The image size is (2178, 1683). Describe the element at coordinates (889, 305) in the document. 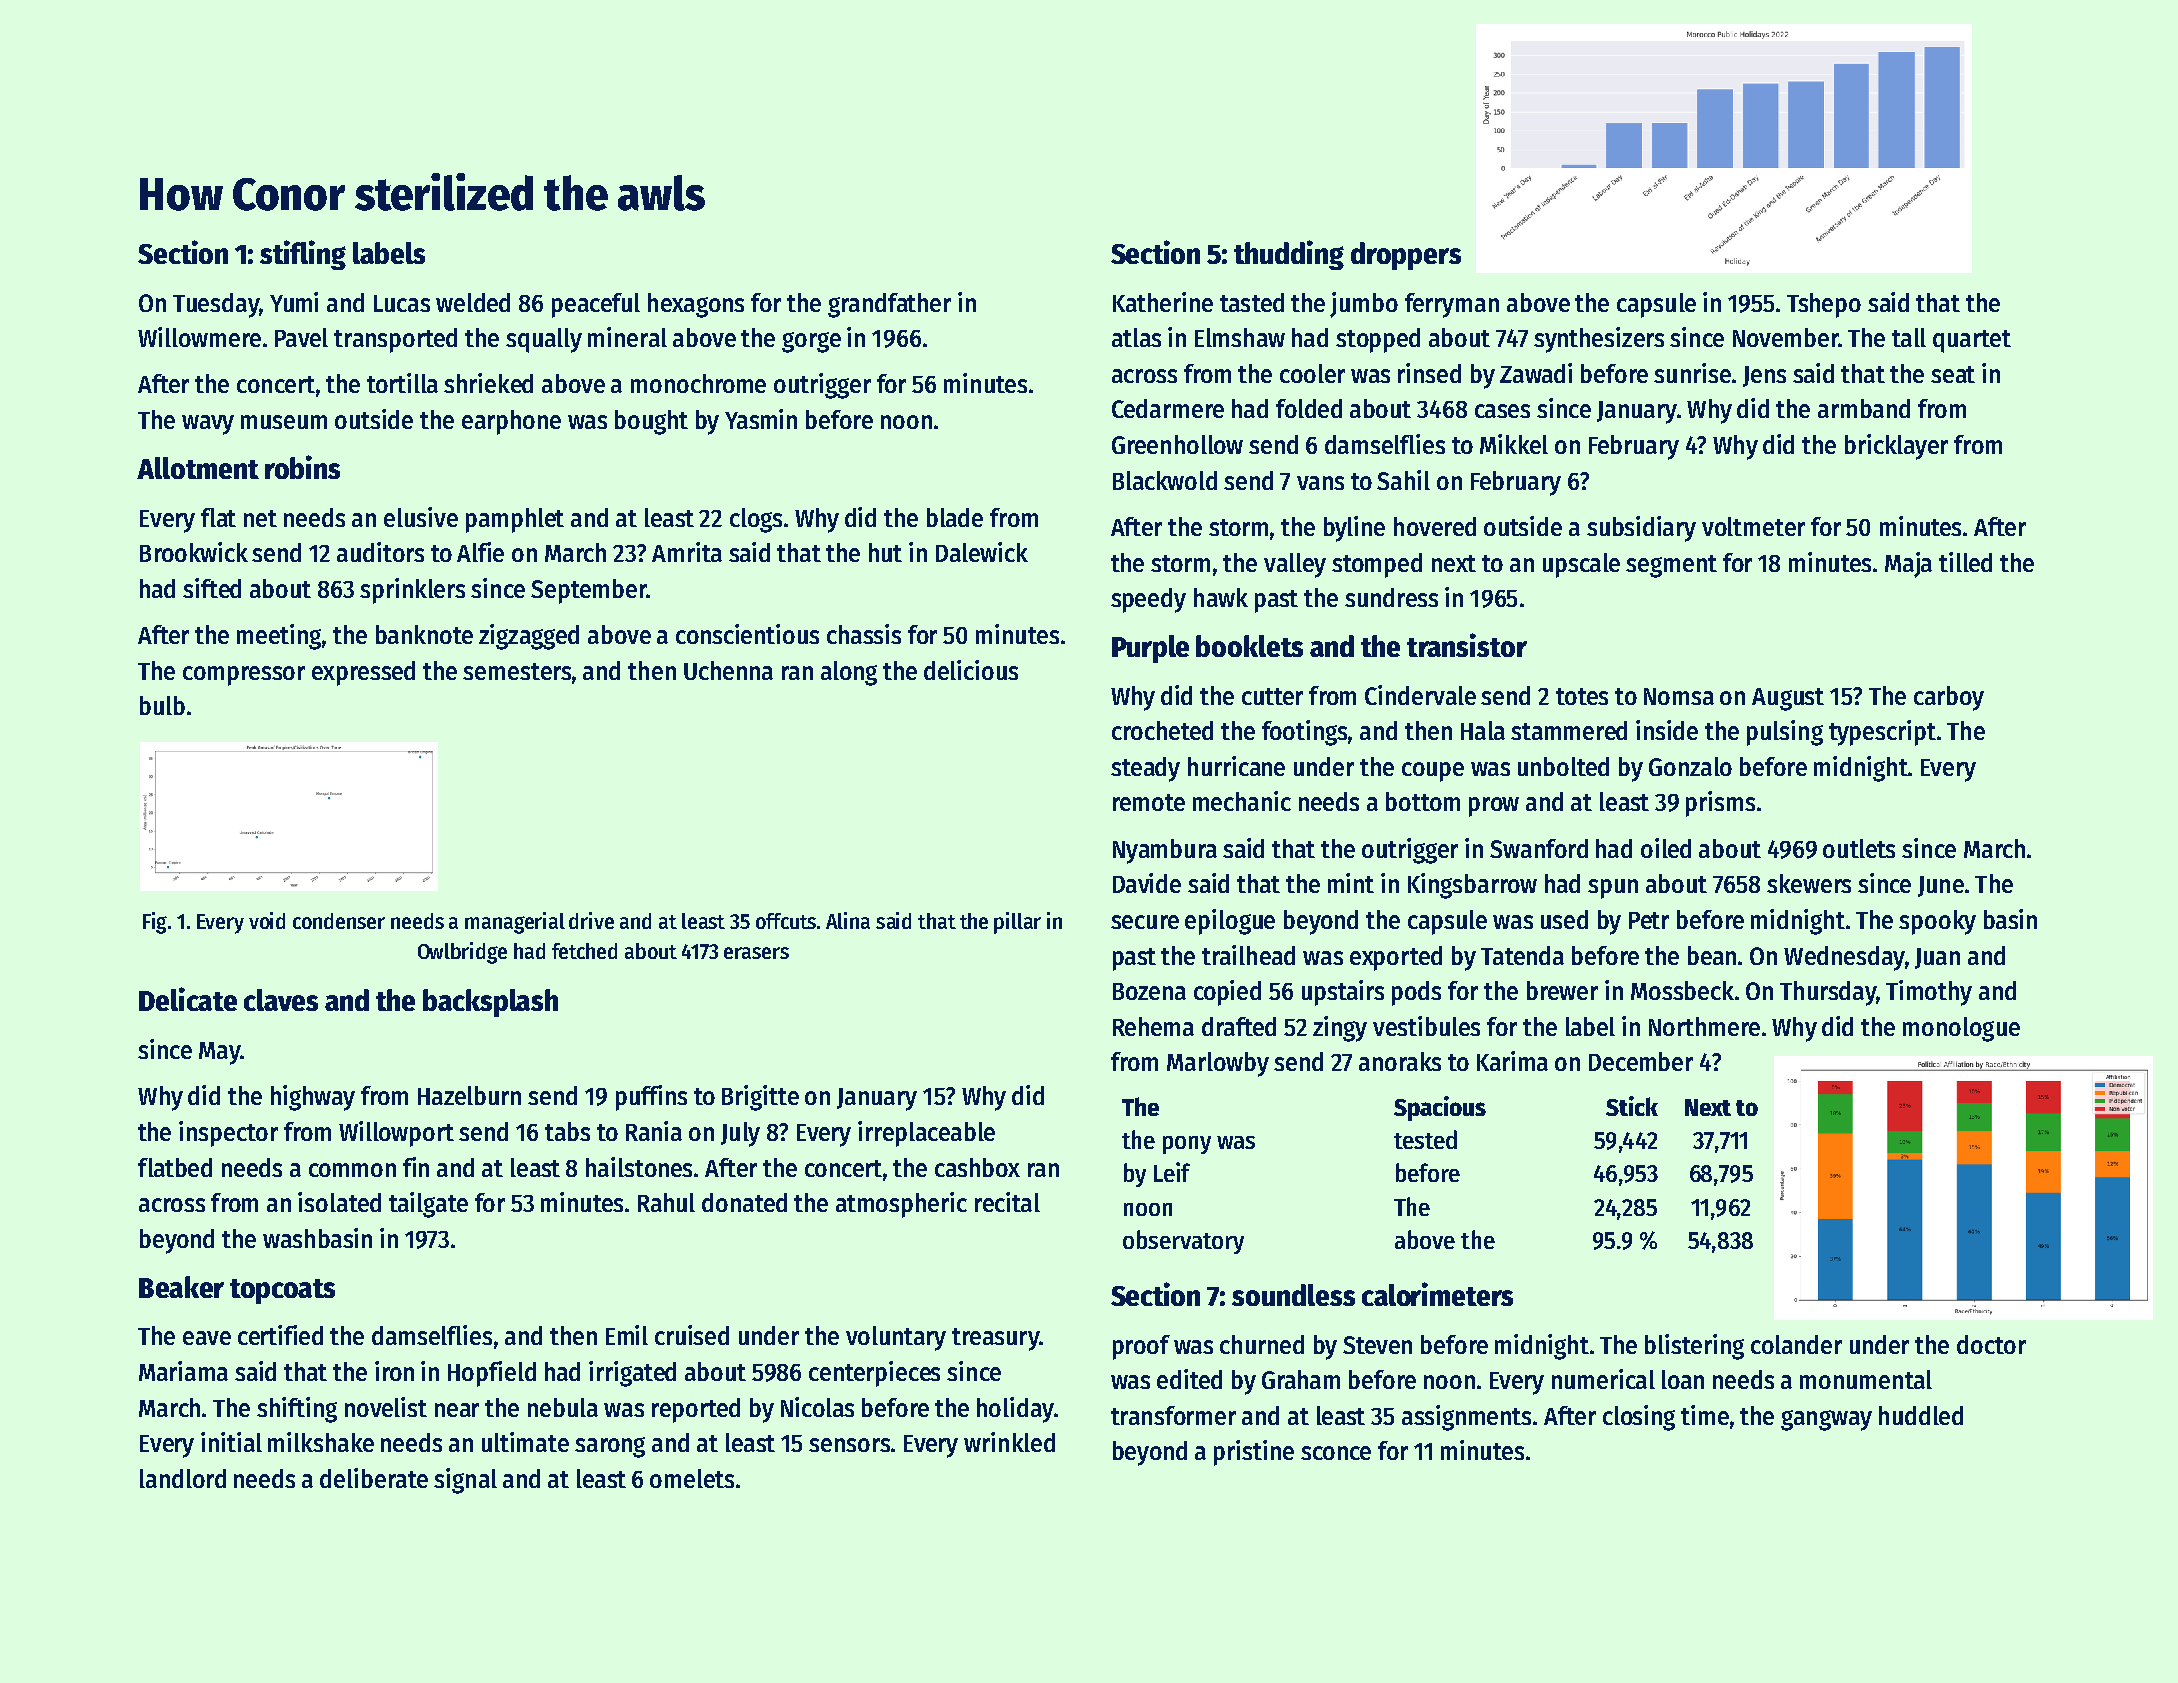

I see `grandfather` at that location.
